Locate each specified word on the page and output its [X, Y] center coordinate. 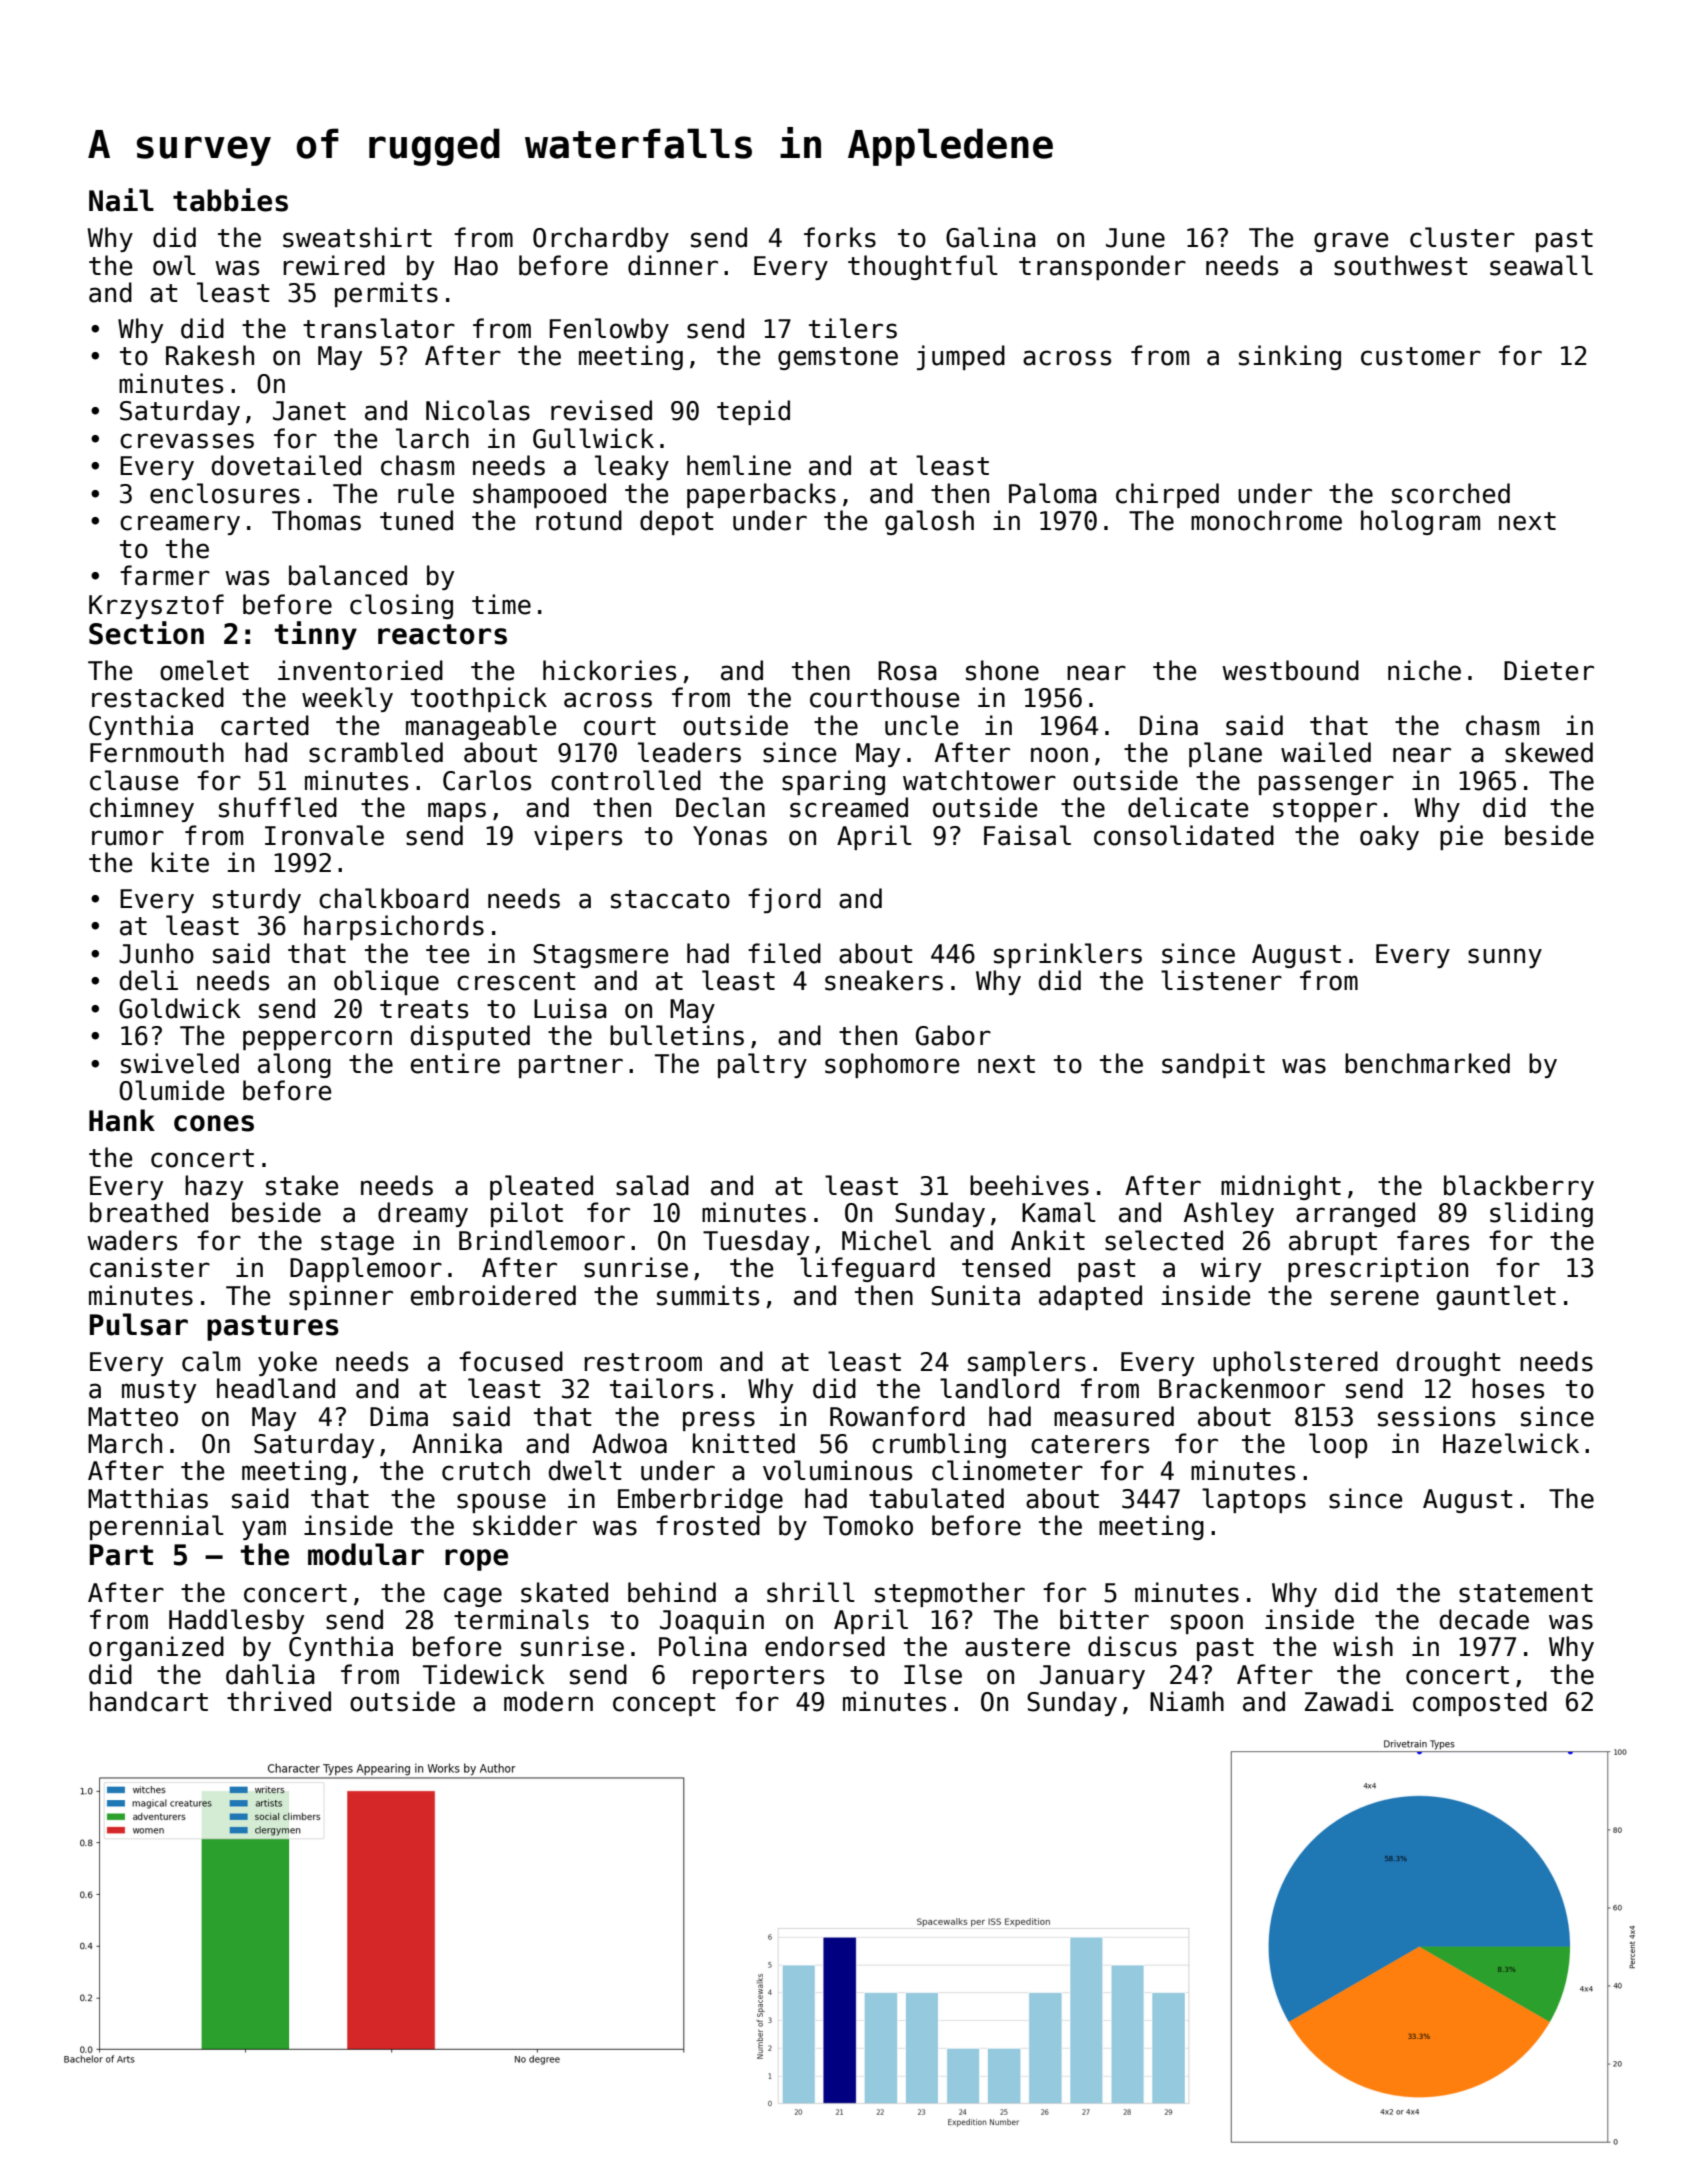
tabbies [230, 200]
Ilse [933, 1674]
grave [1351, 242]
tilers [853, 328]
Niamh [1187, 1701]
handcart [149, 1701]
